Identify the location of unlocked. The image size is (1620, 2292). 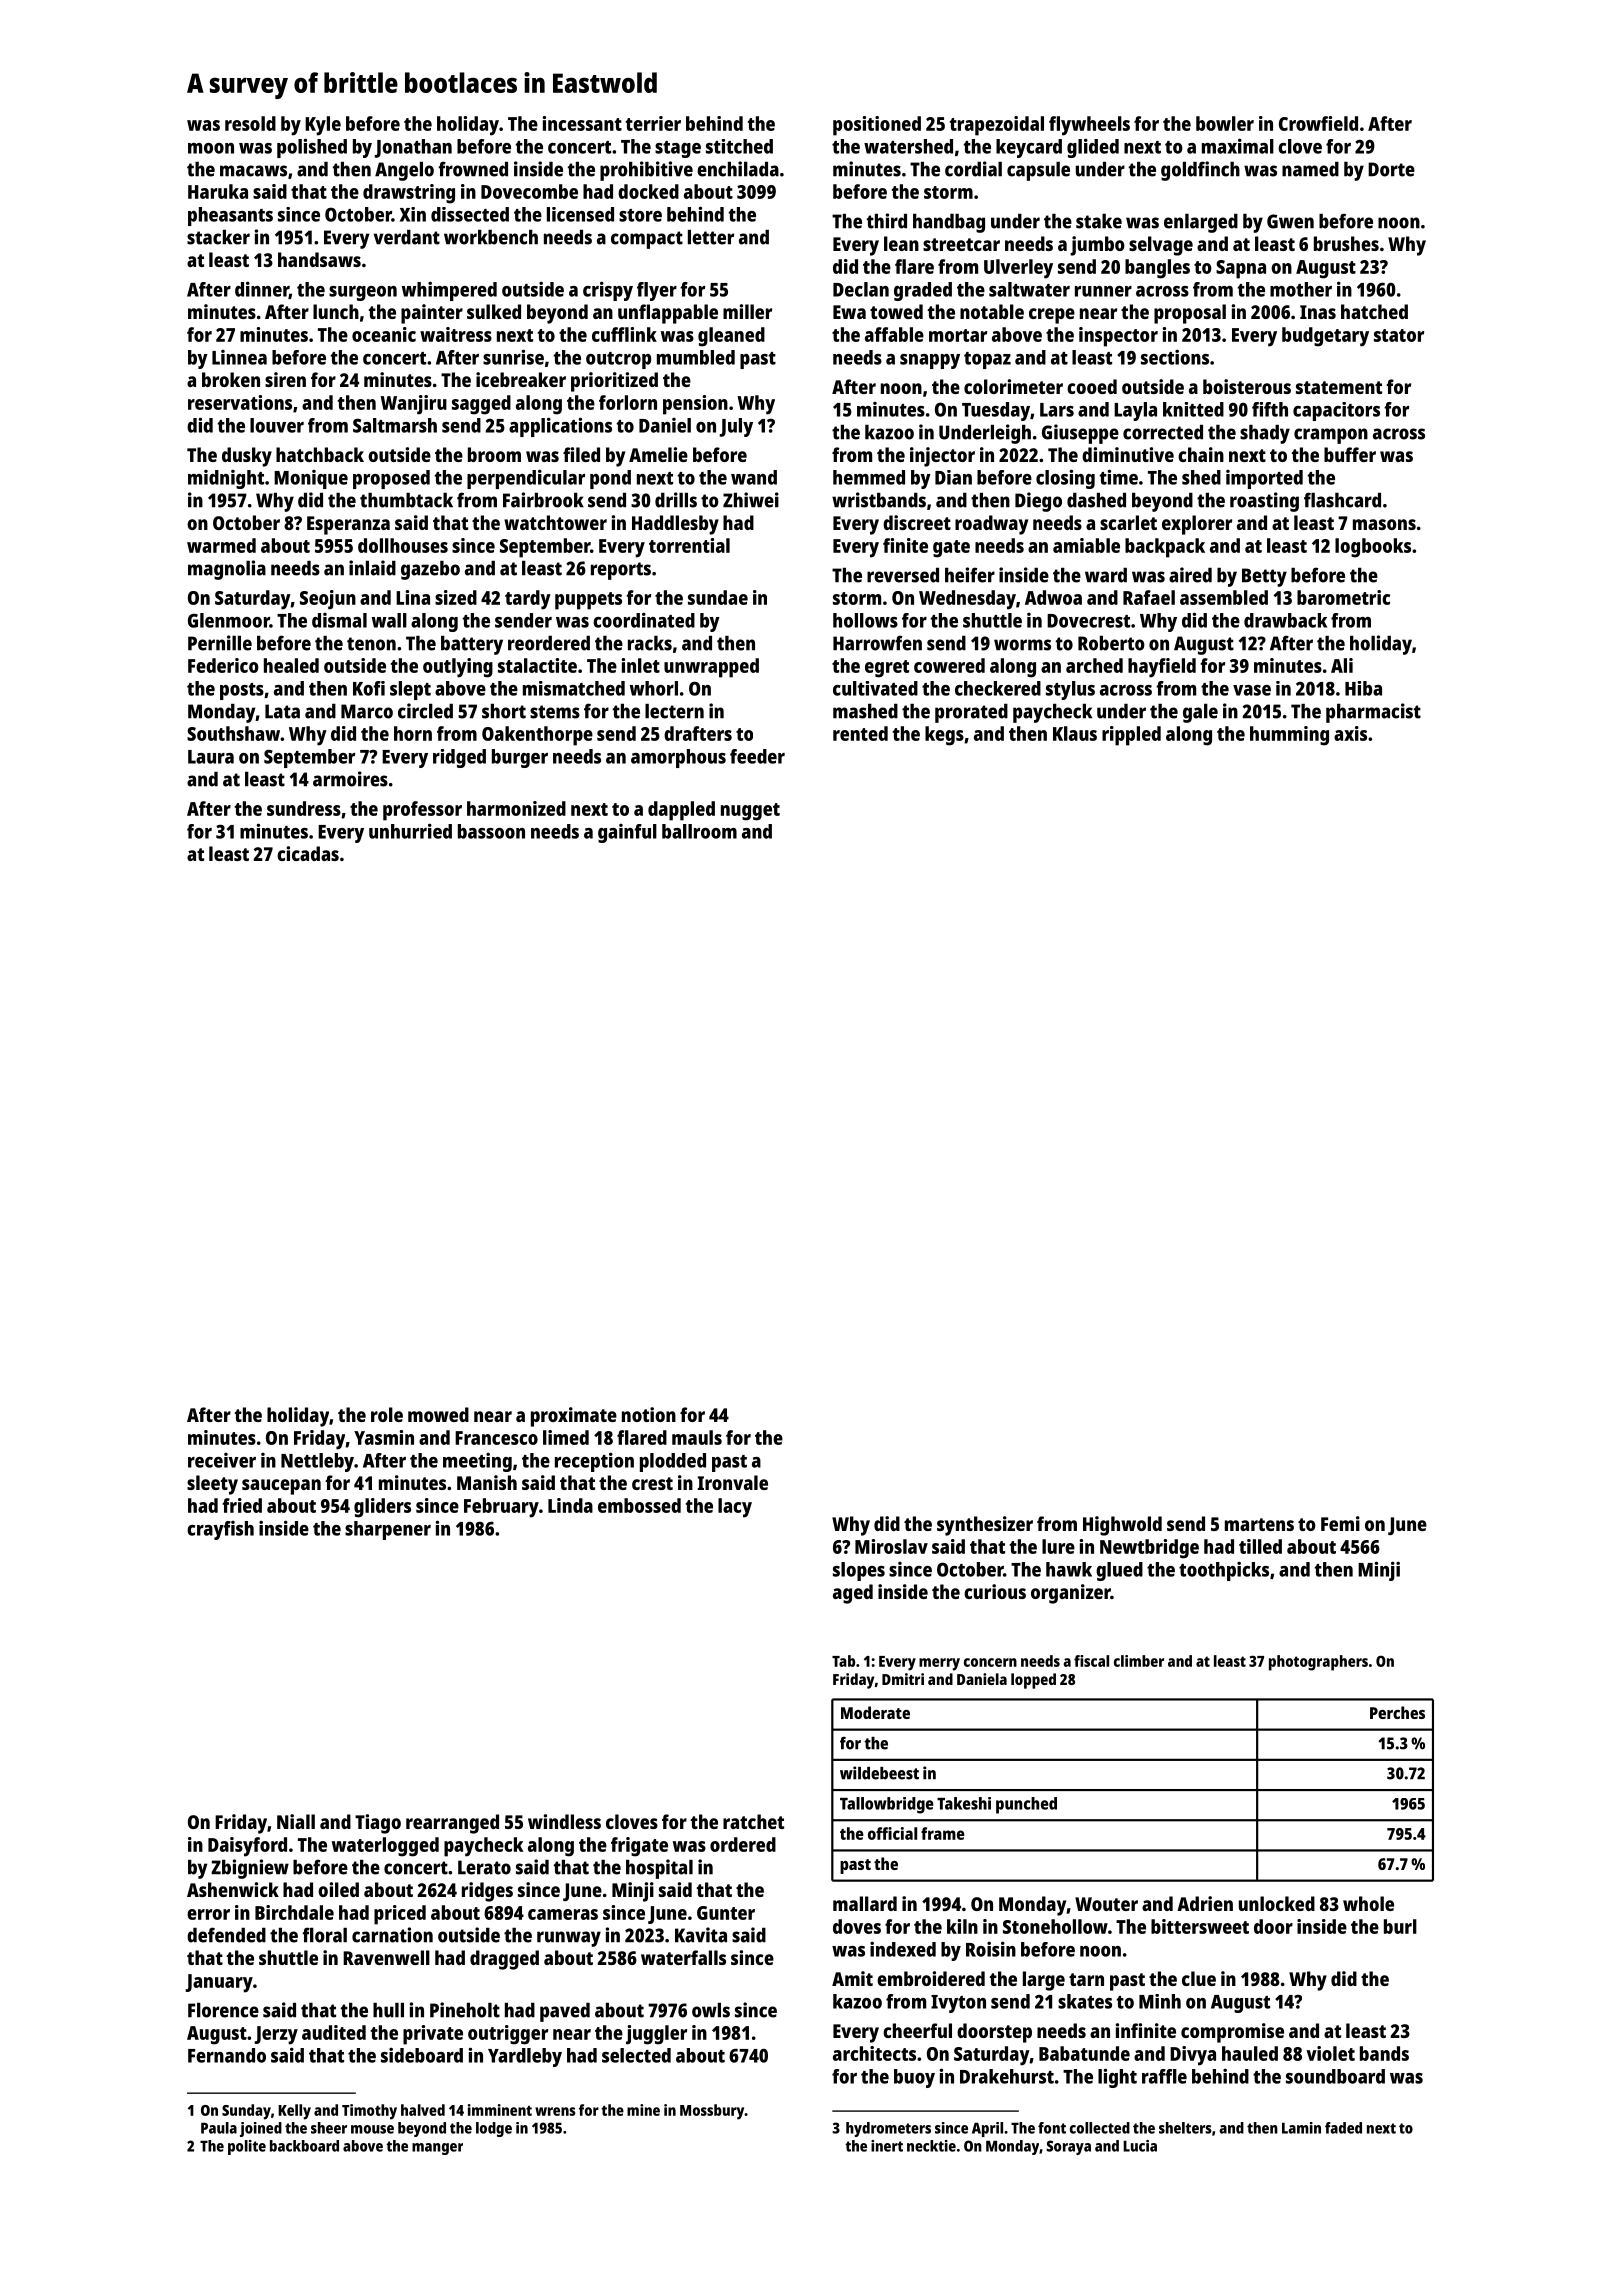
(1277, 1903).
